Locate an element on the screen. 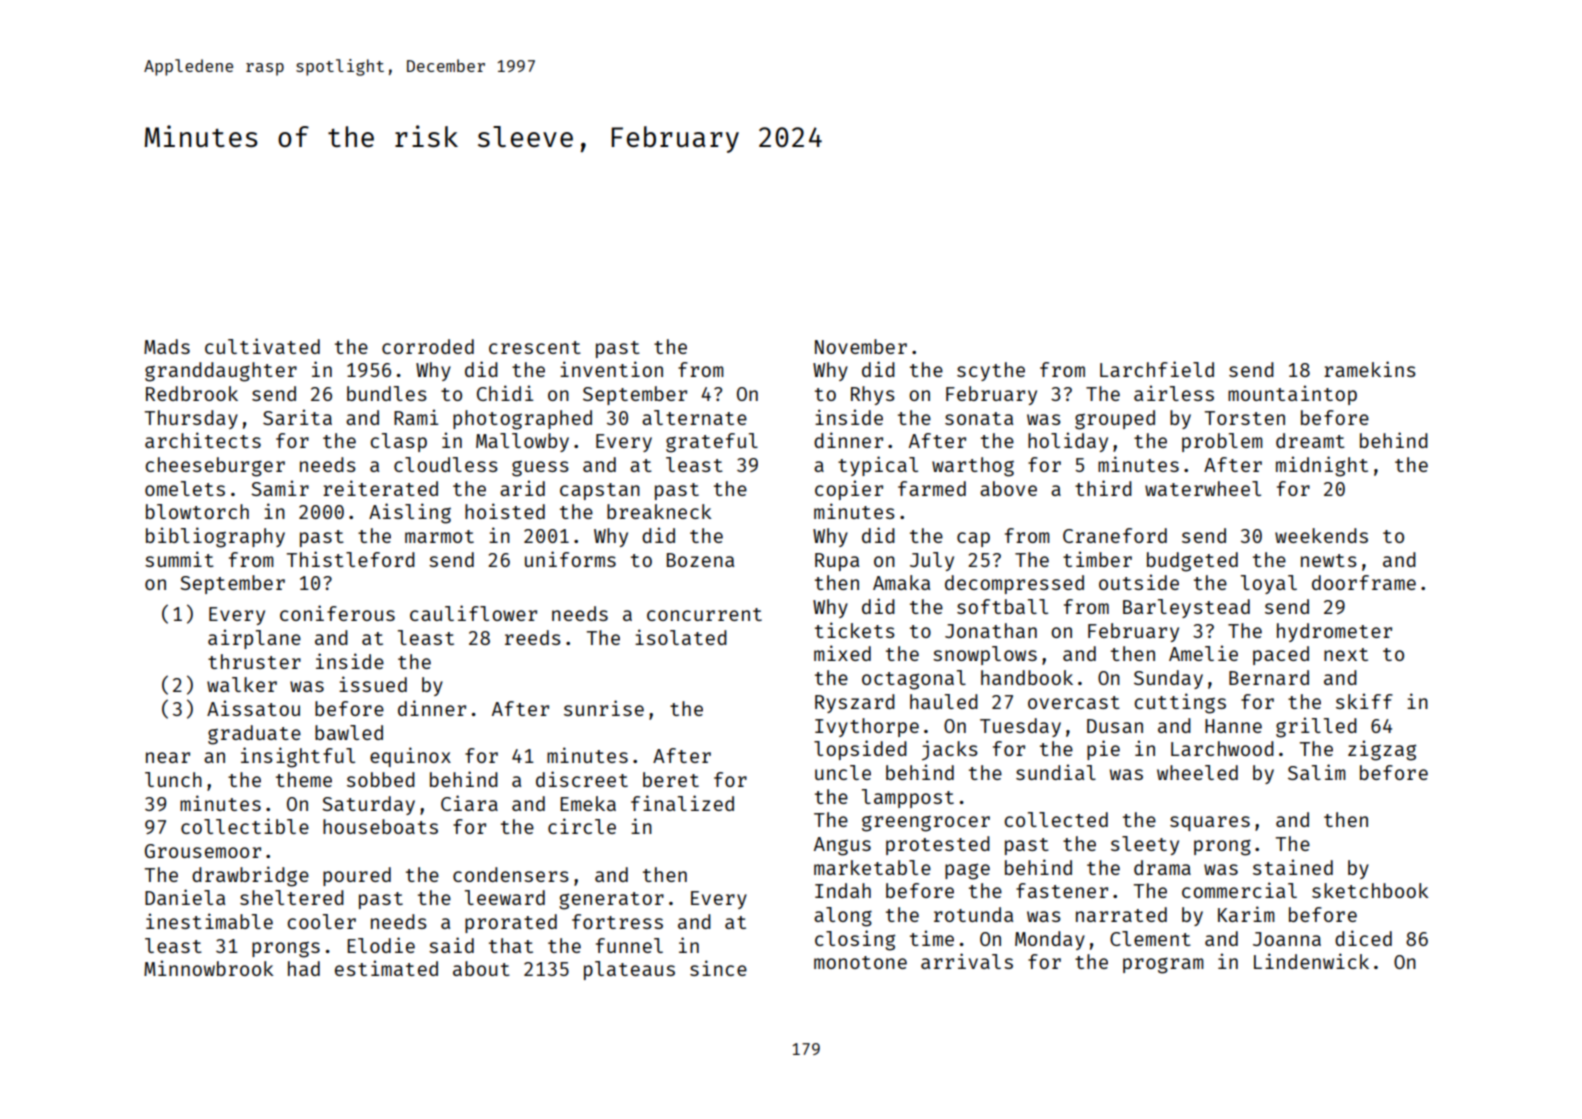  lunch is located at coordinates (173, 779).
